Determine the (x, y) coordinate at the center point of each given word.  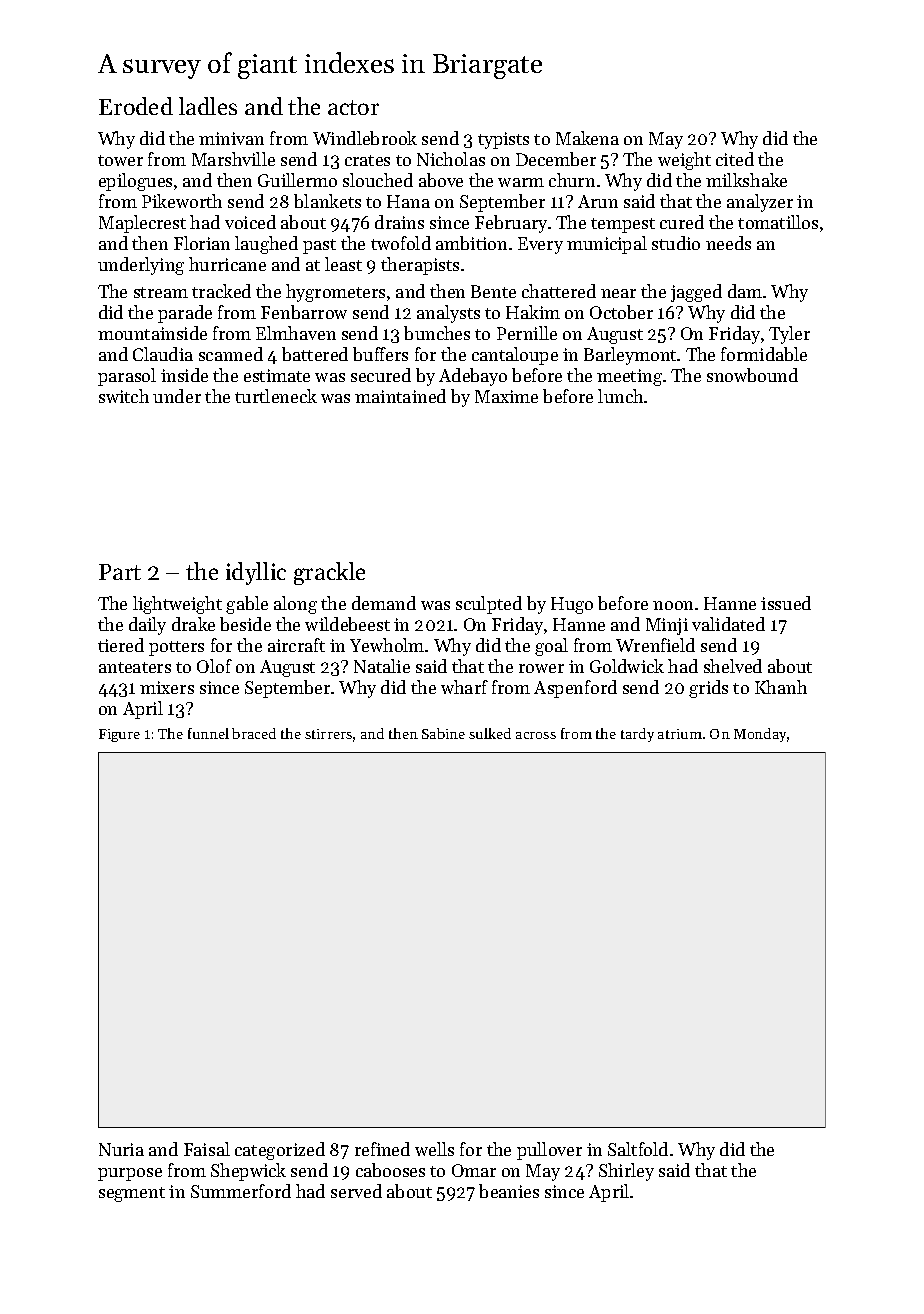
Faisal (207, 1149)
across (536, 735)
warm (521, 182)
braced (254, 733)
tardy (637, 735)
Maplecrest (142, 224)
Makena (587, 138)
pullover (549, 1151)
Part (120, 572)
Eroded (136, 106)
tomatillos (778, 222)
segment (132, 1194)
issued (786, 603)
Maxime (506, 396)
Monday (760, 735)
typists (503, 140)
